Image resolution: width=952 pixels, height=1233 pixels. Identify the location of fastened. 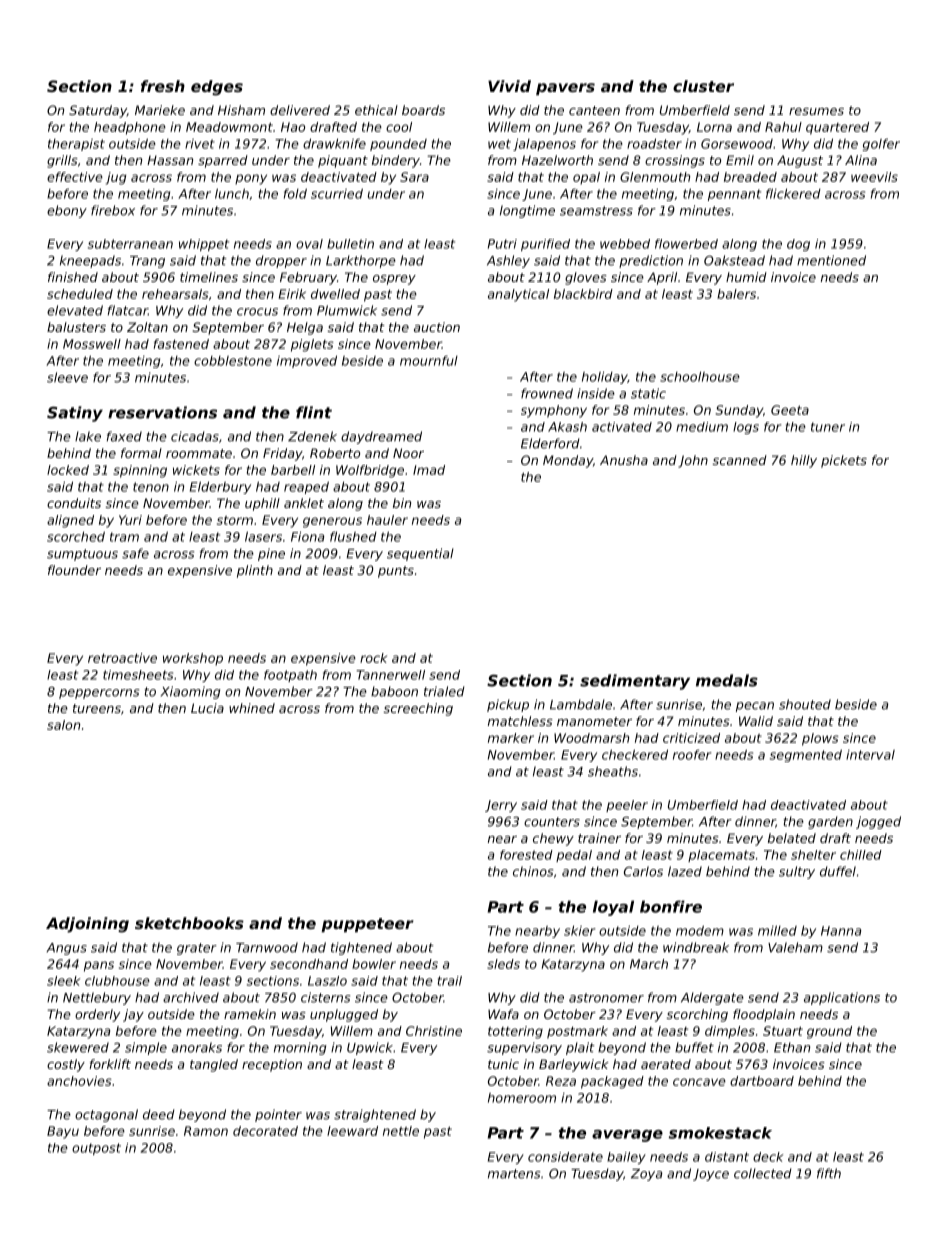
(181, 344).
